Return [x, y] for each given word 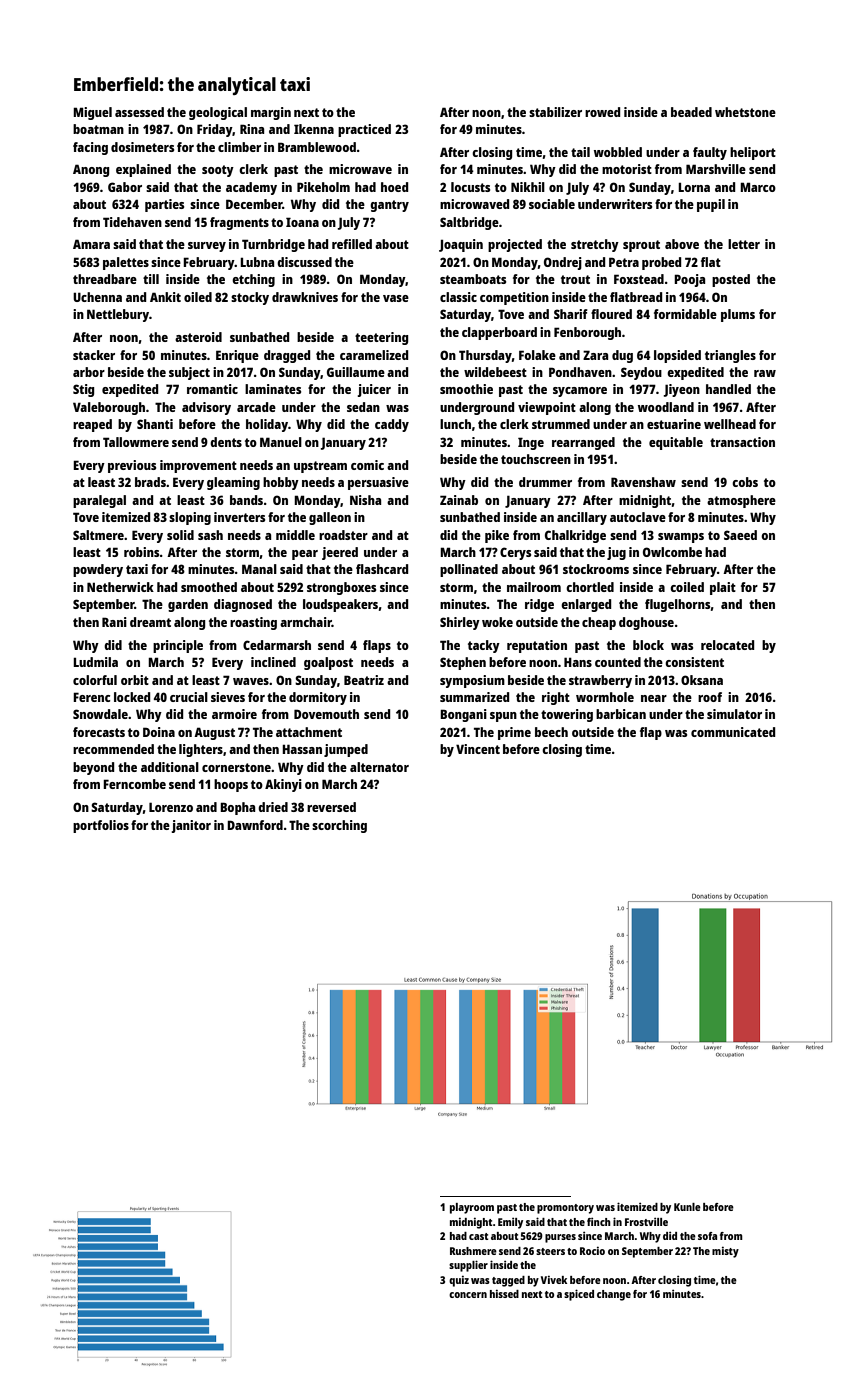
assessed [139, 112]
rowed [603, 112]
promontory [565, 1209]
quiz [459, 1281]
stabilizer [555, 112]
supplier [468, 1266]
